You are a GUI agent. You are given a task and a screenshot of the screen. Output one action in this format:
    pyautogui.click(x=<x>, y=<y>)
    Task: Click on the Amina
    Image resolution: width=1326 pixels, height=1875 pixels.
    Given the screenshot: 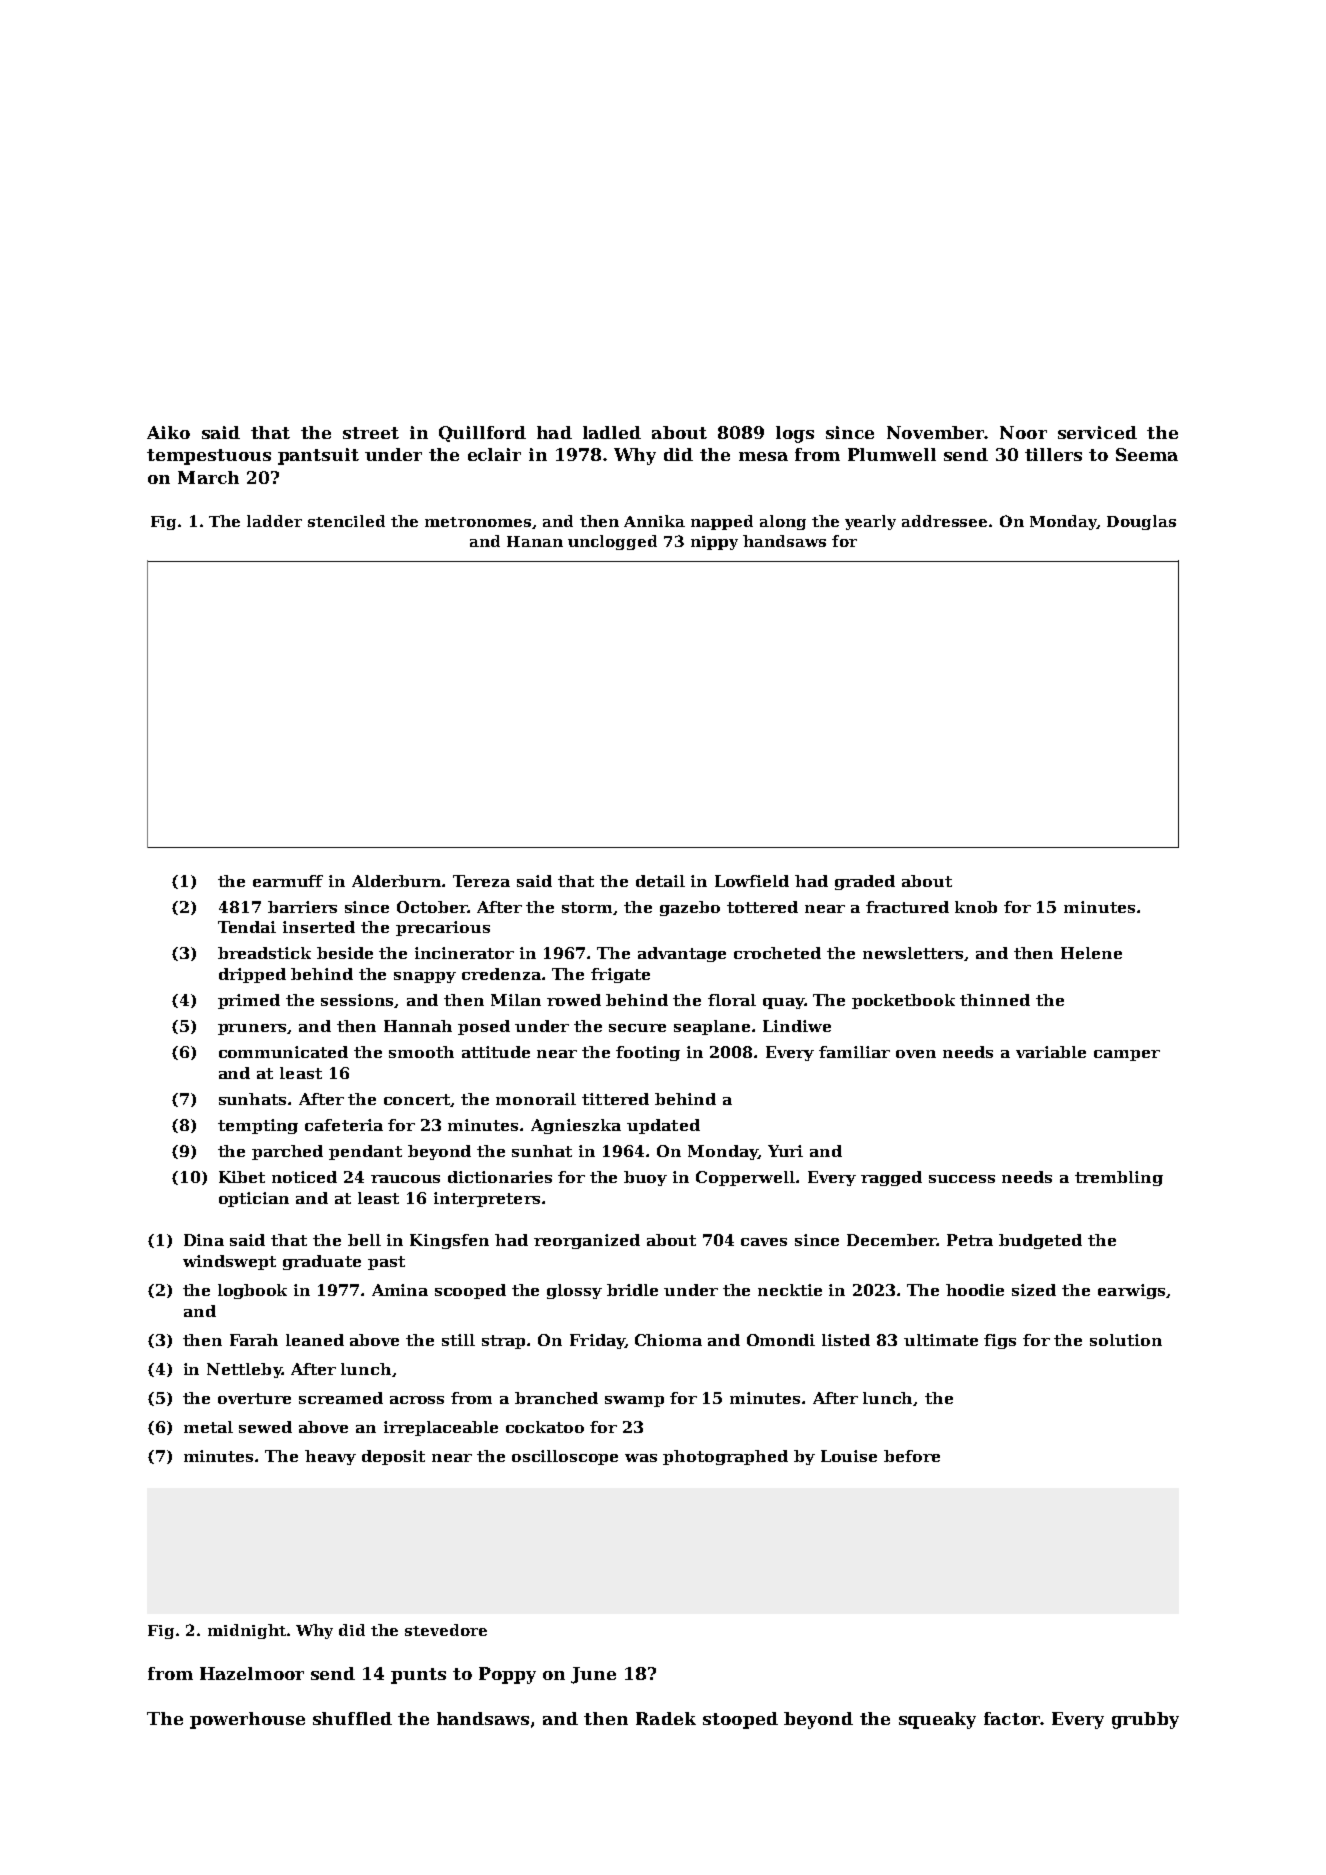 What is the action you would take?
    pyautogui.click(x=400, y=1290)
